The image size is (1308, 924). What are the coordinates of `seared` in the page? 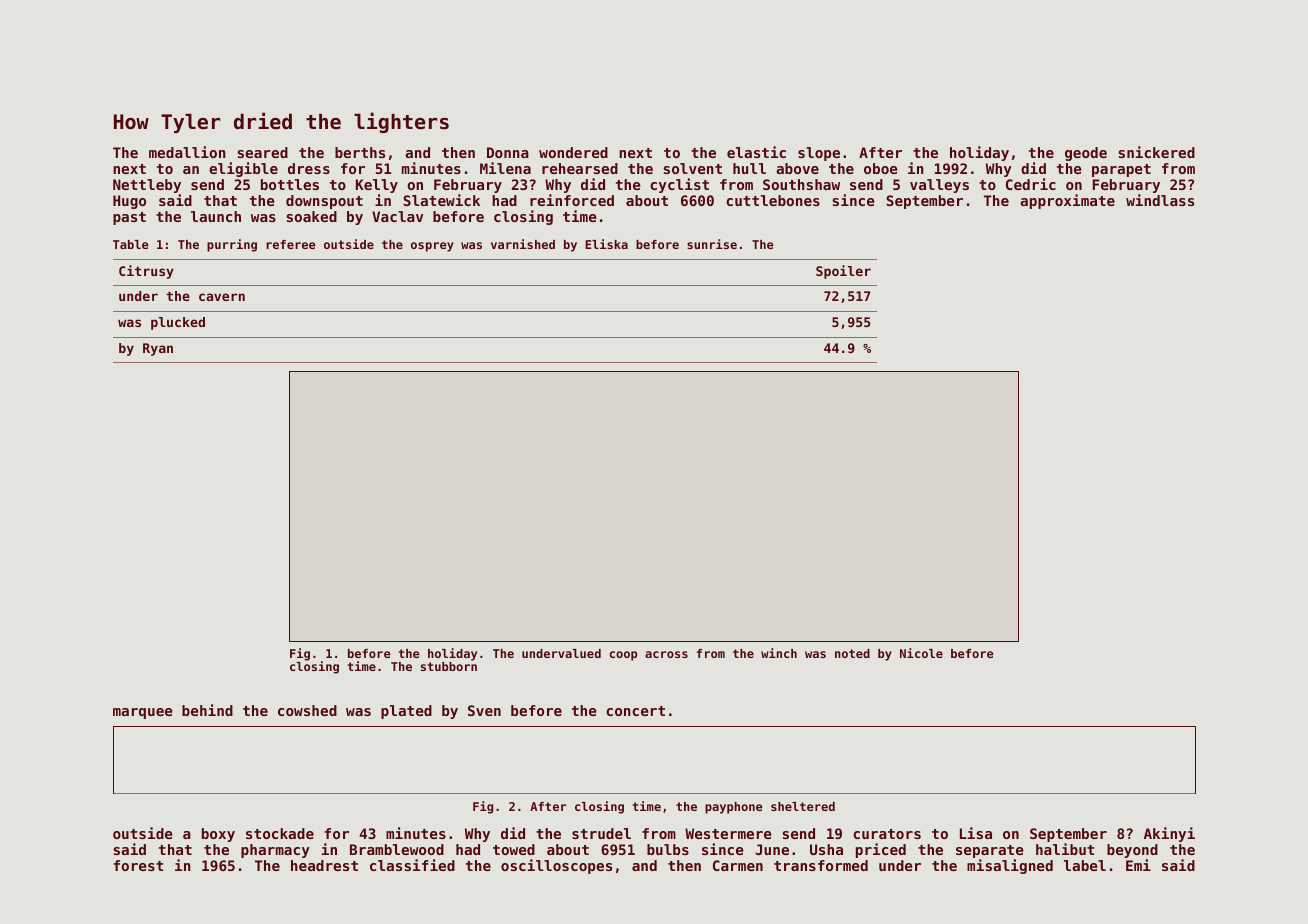 It's located at (262, 152).
